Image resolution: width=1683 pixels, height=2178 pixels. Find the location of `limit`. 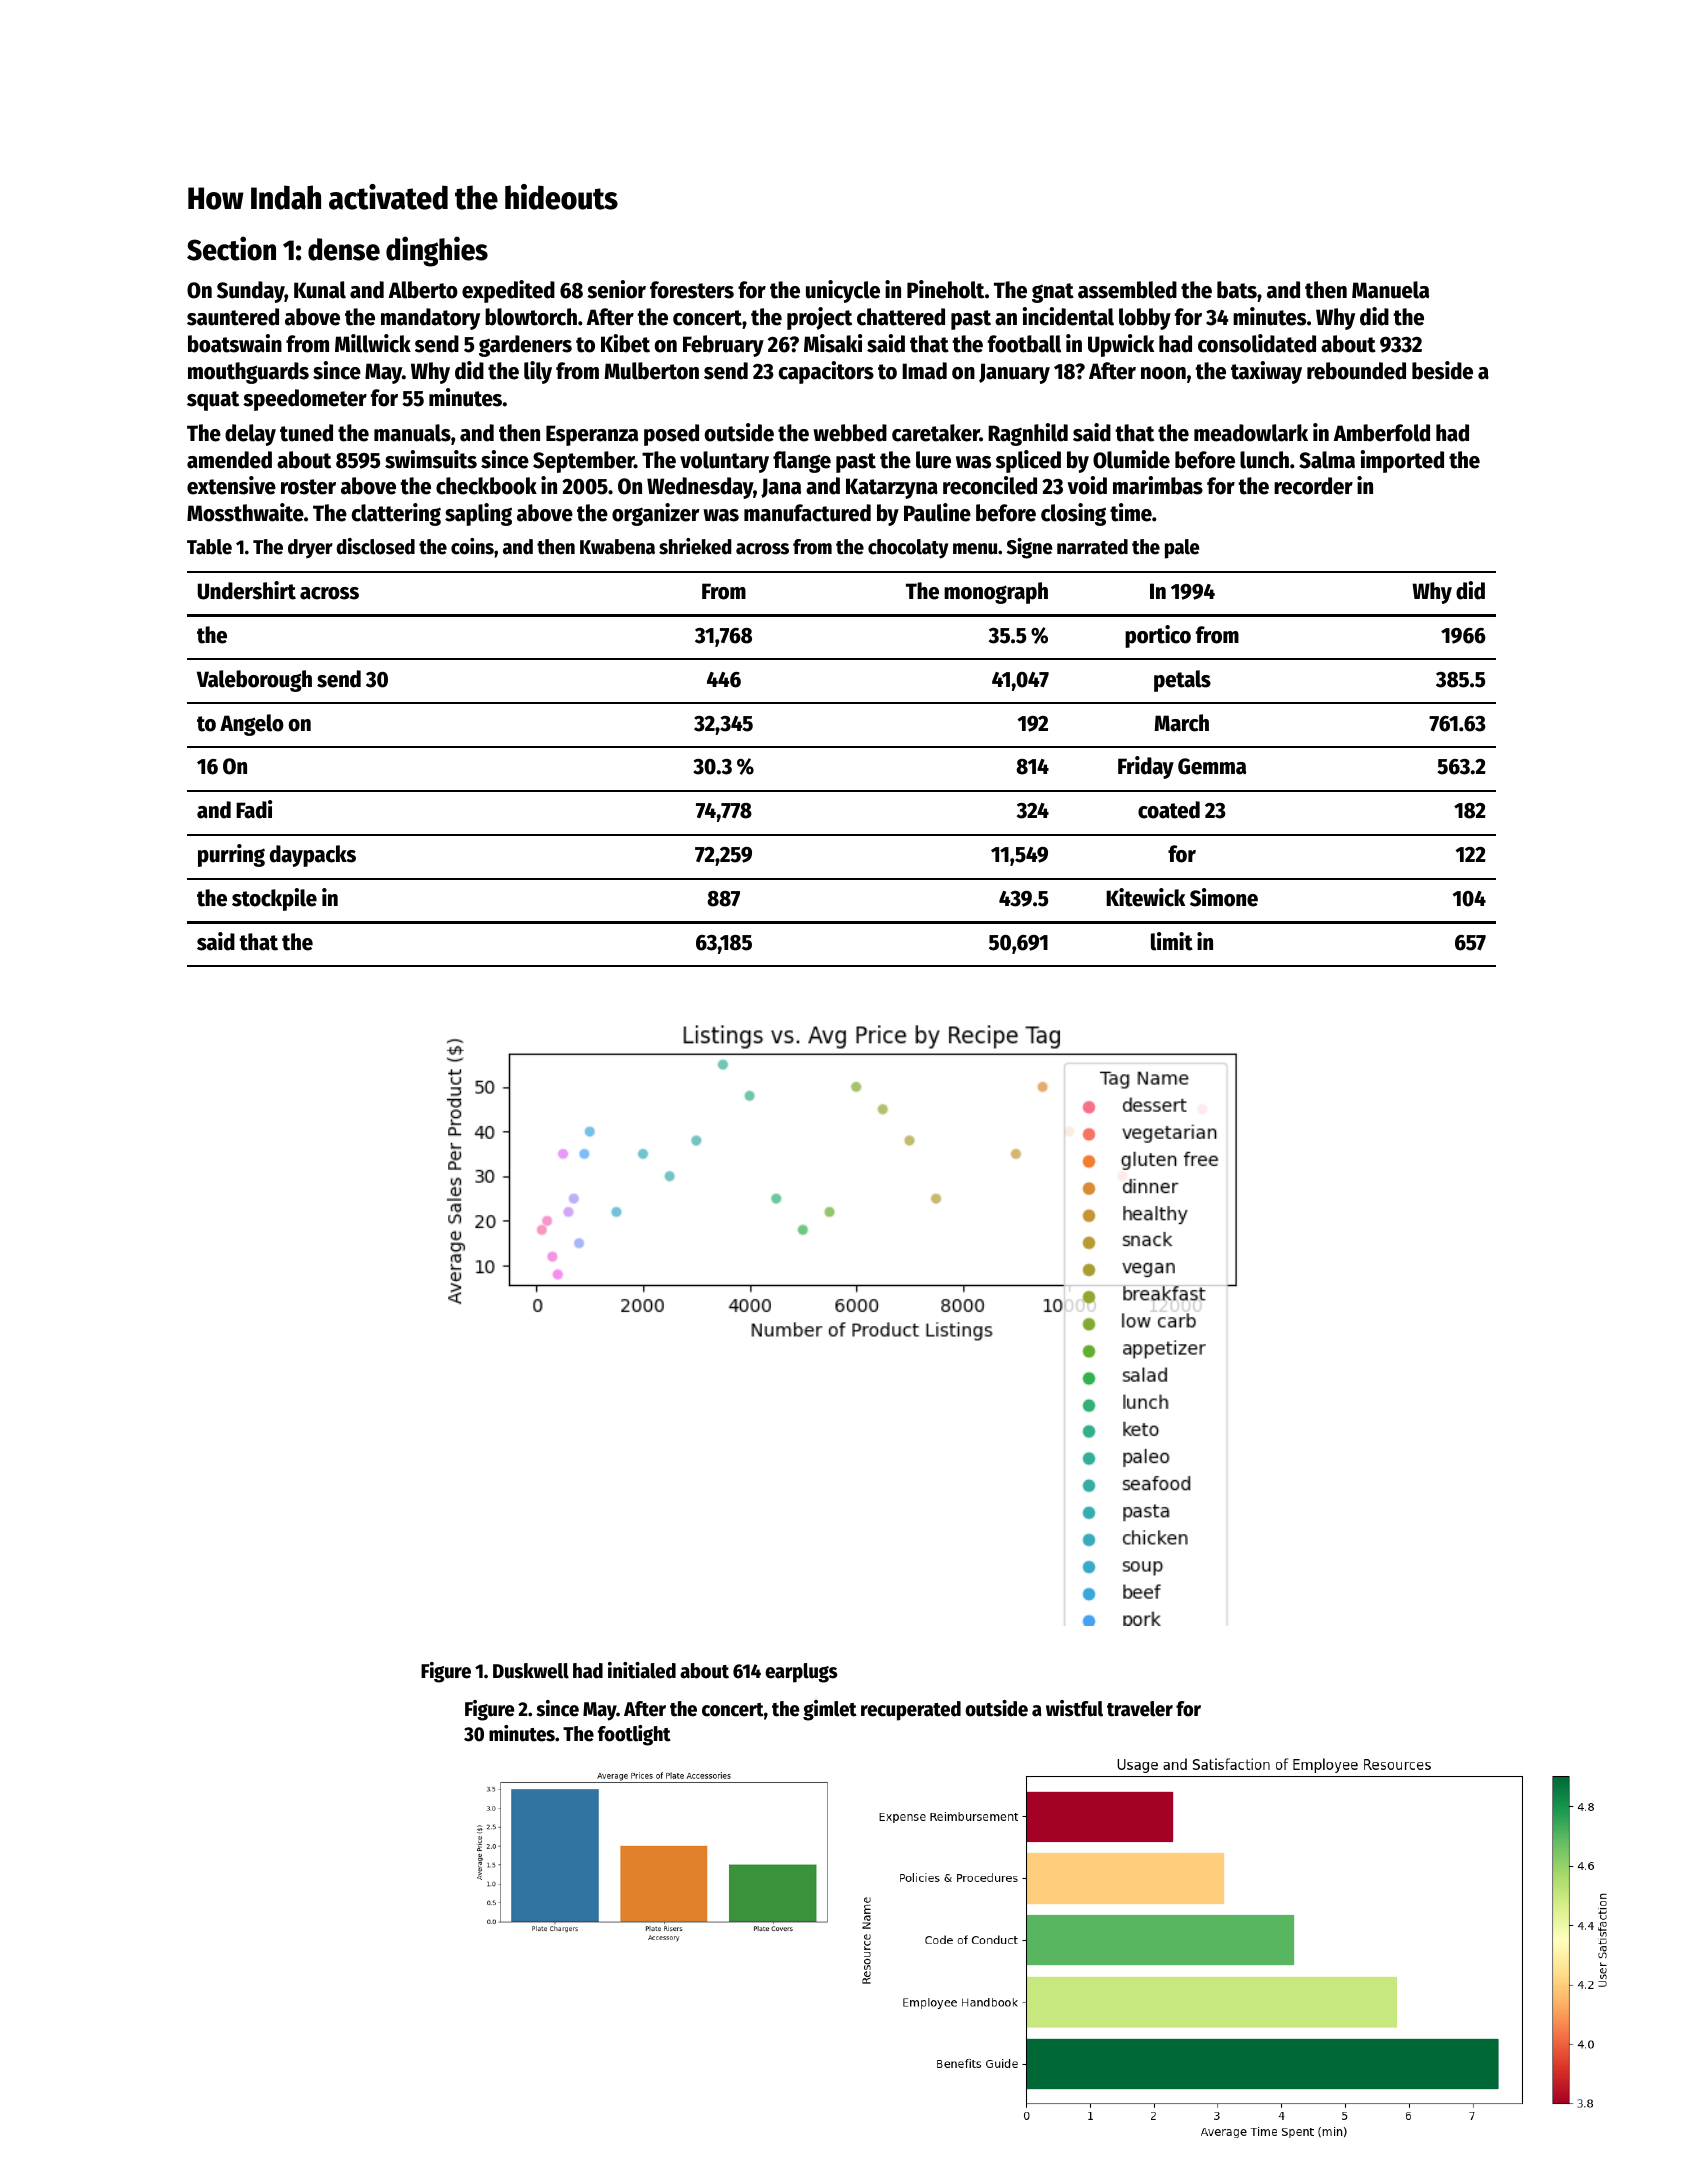

limit is located at coordinates (1172, 941).
